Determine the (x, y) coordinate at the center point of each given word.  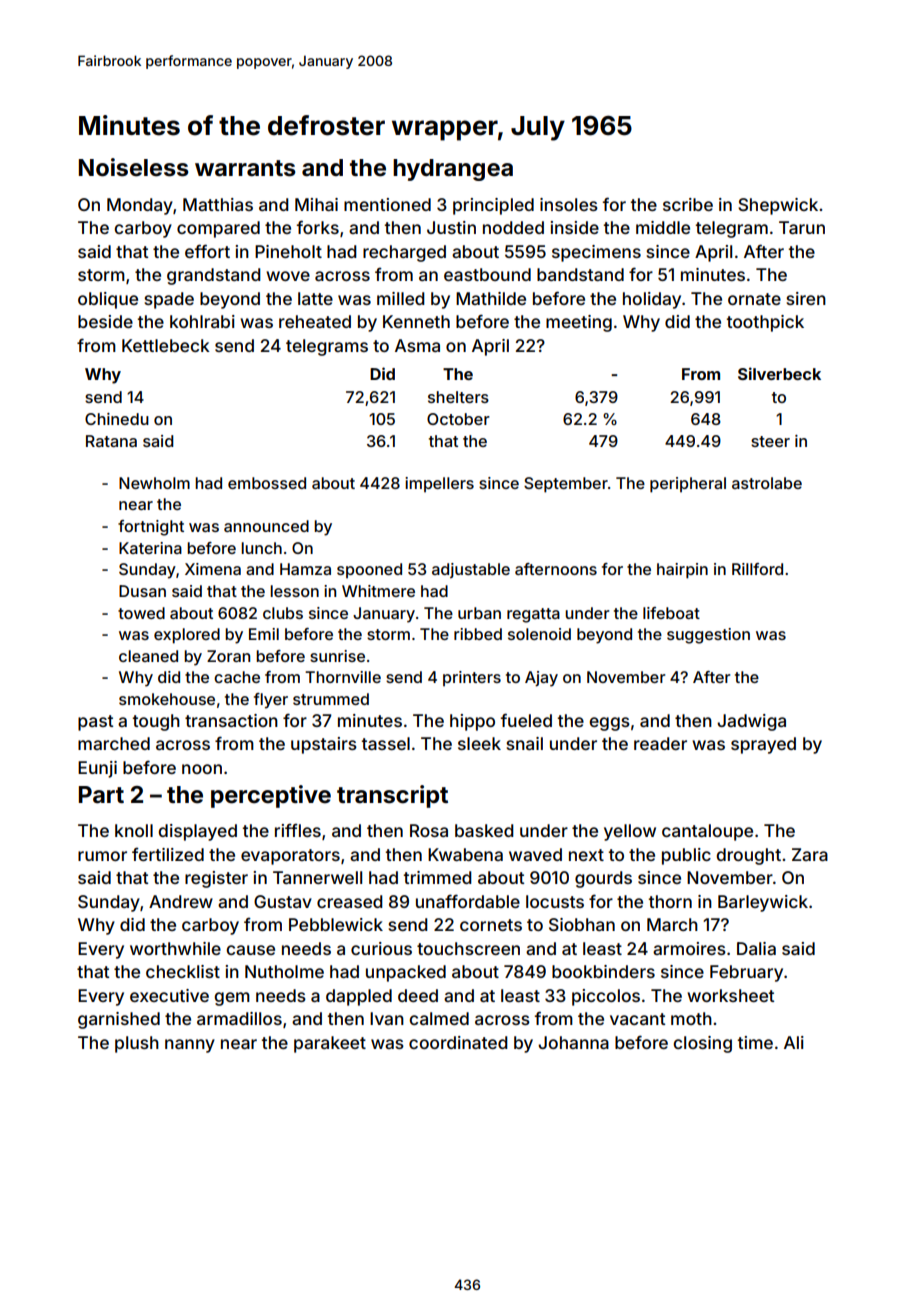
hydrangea (453, 170)
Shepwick (778, 206)
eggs (609, 724)
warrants (245, 168)
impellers (439, 484)
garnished (119, 1020)
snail (524, 743)
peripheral (688, 485)
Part (101, 795)
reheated (315, 321)
